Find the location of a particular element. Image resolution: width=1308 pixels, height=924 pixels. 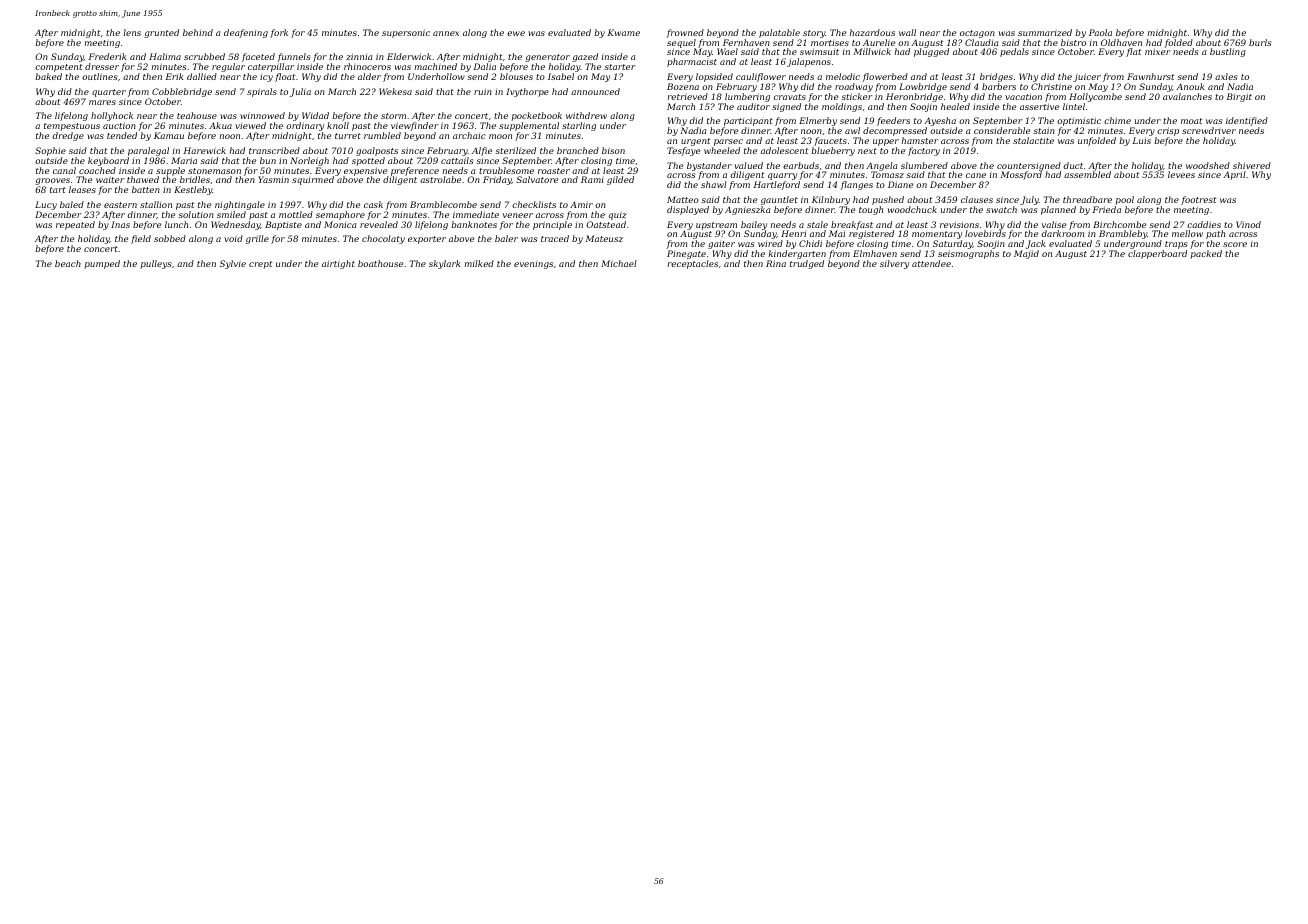

Kwame is located at coordinates (623, 32).
